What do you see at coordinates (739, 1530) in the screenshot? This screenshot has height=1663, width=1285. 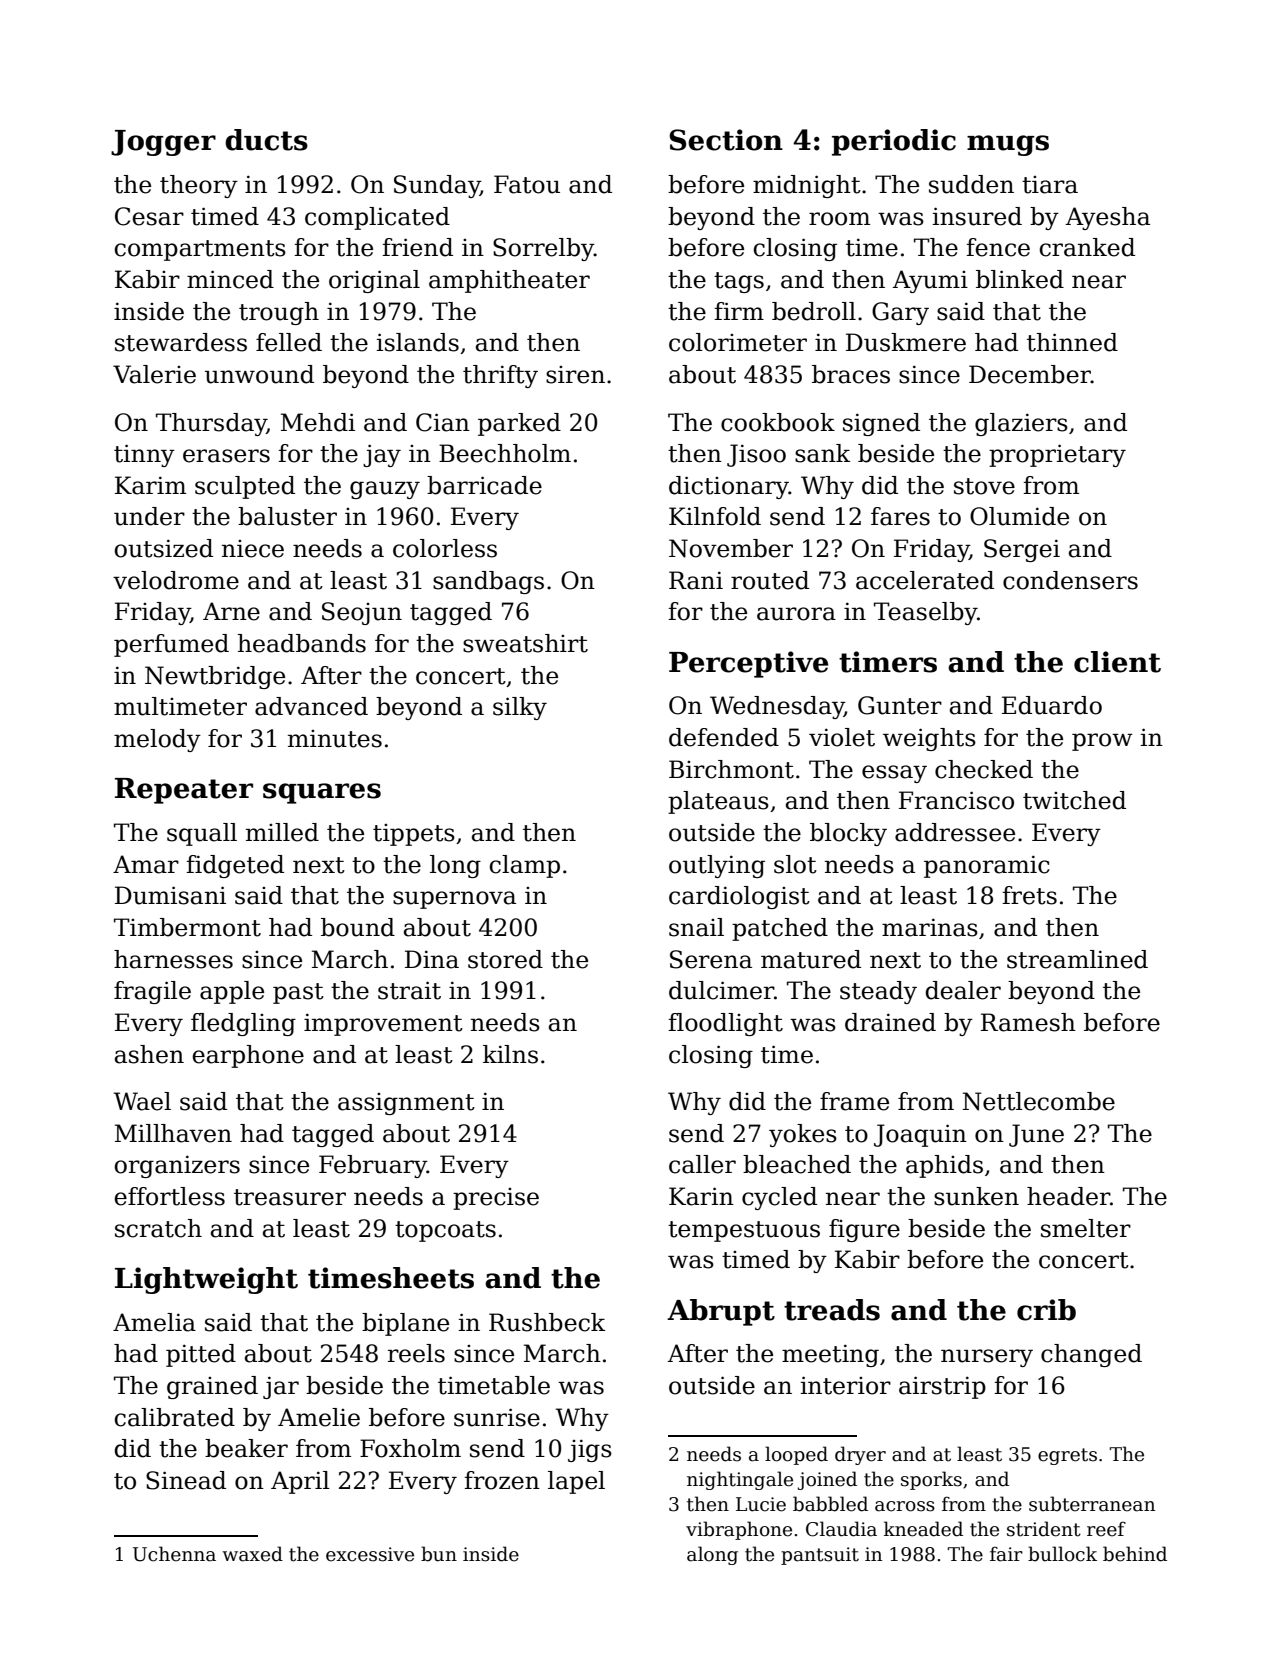 I see `vibraphone` at bounding box center [739, 1530].
